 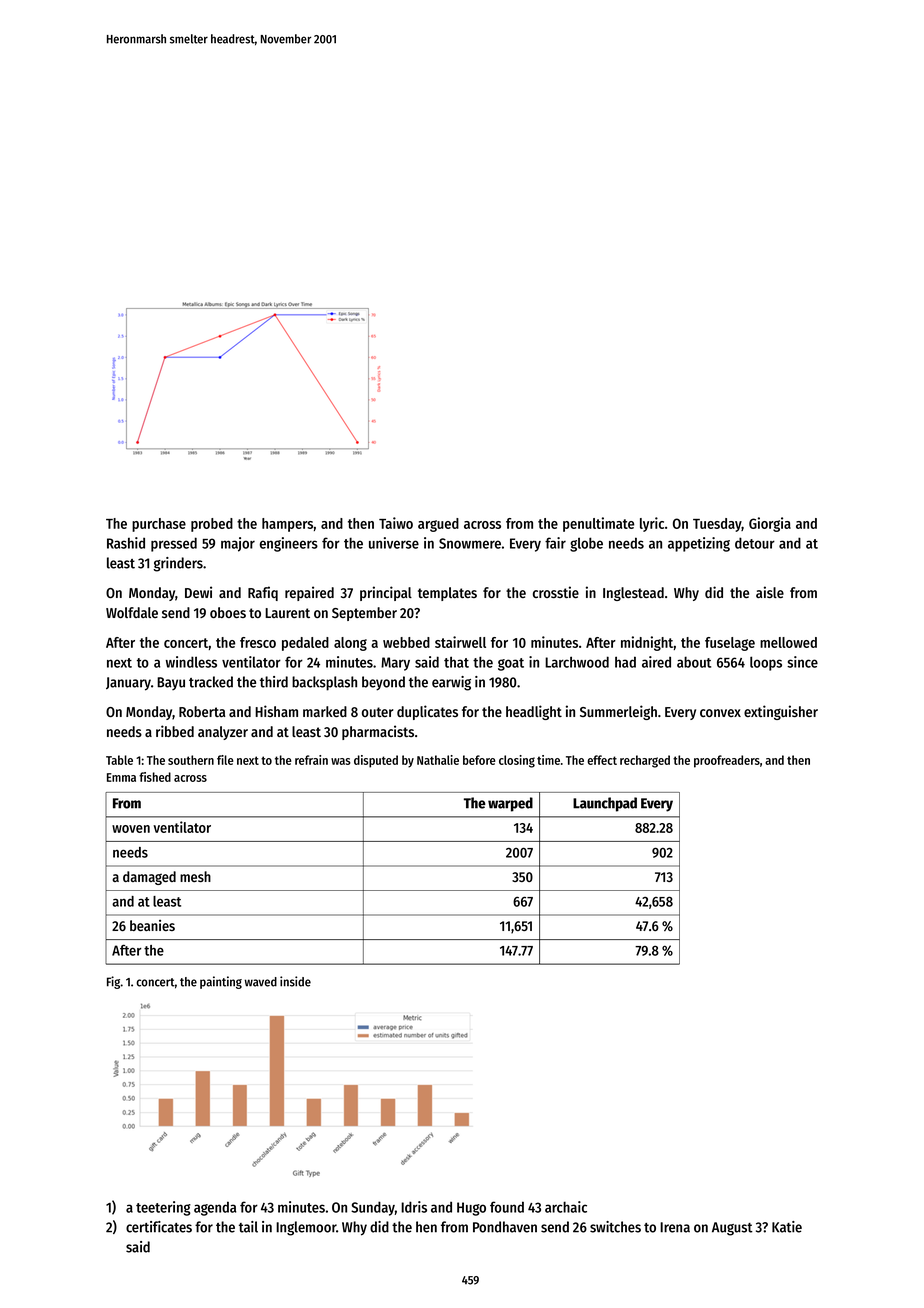 What do you see at coordinates (195, 876) in the screenshot?
I see `mesh` at bounding box center [195, 876].
